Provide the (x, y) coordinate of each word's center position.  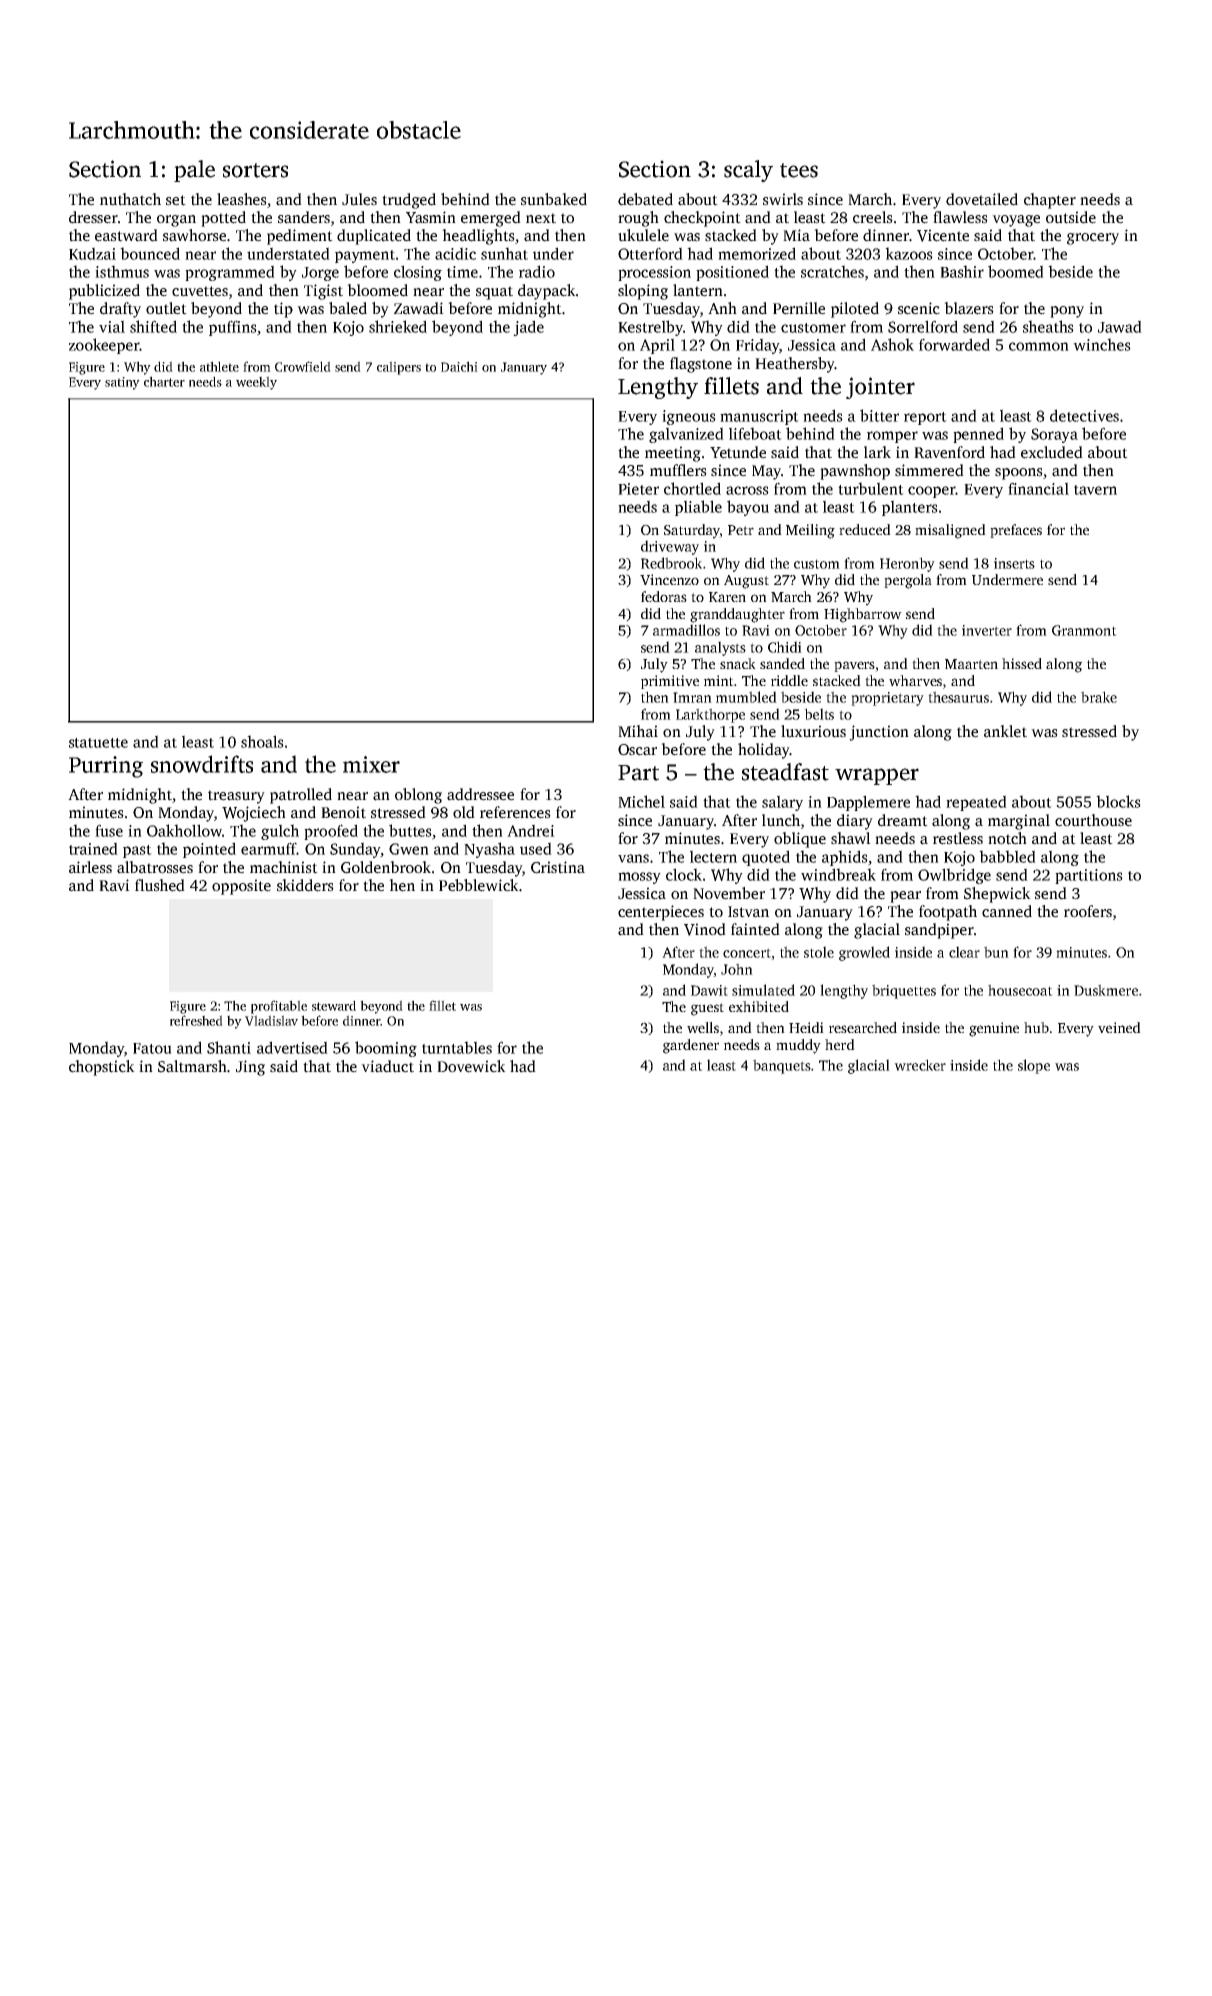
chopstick (102, 1068)
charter (164, 381)
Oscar (637, 750)
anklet (1005, 731)
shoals (262, 741)
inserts (1014, 563)
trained (93, 848)
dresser (93, 217)
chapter (1050, 201)
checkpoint (702, 219)
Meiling (810, 531)
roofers (1088, 911)
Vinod (705, 929)
